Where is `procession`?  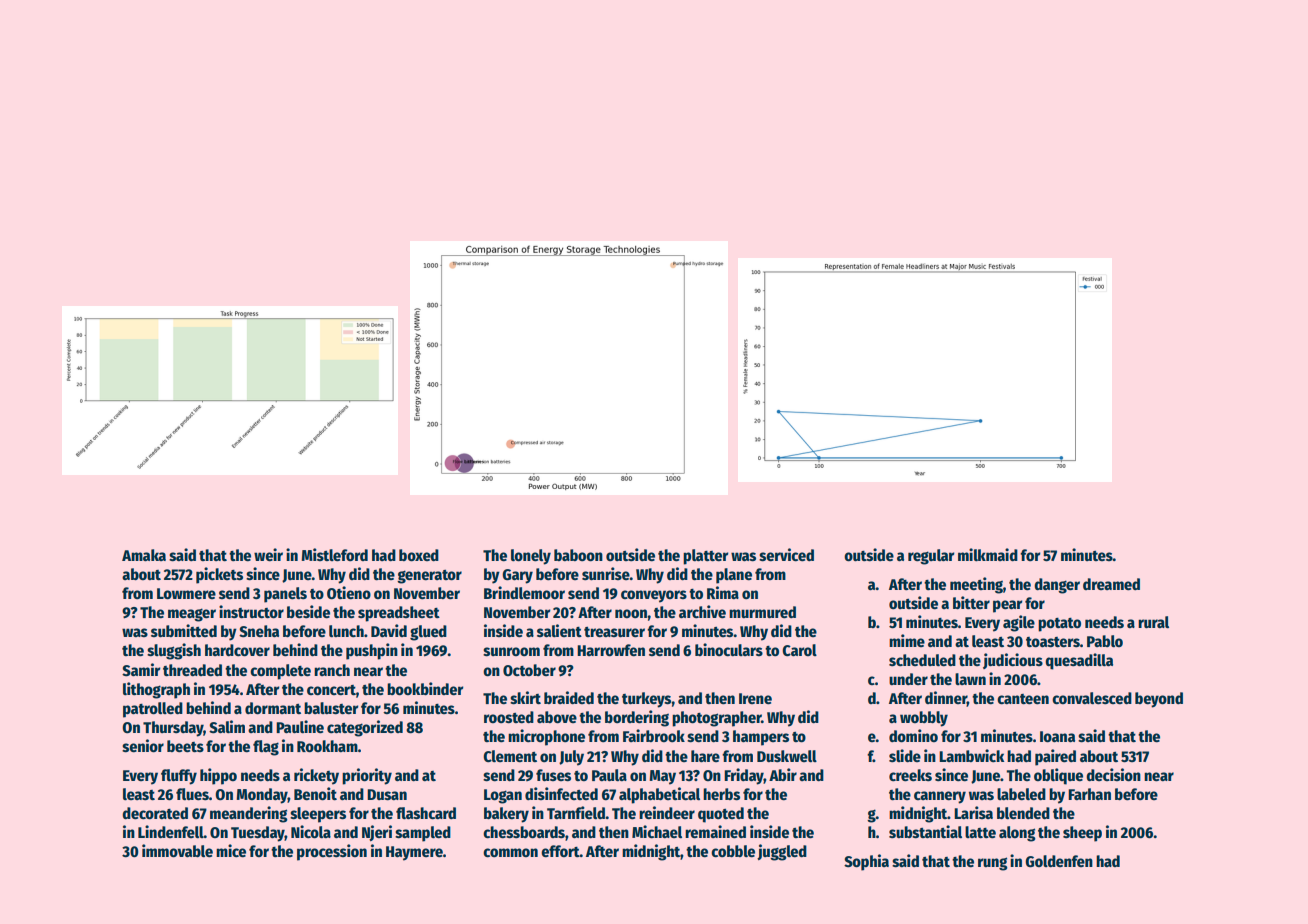 procession is located at coordinates (332, 852).
